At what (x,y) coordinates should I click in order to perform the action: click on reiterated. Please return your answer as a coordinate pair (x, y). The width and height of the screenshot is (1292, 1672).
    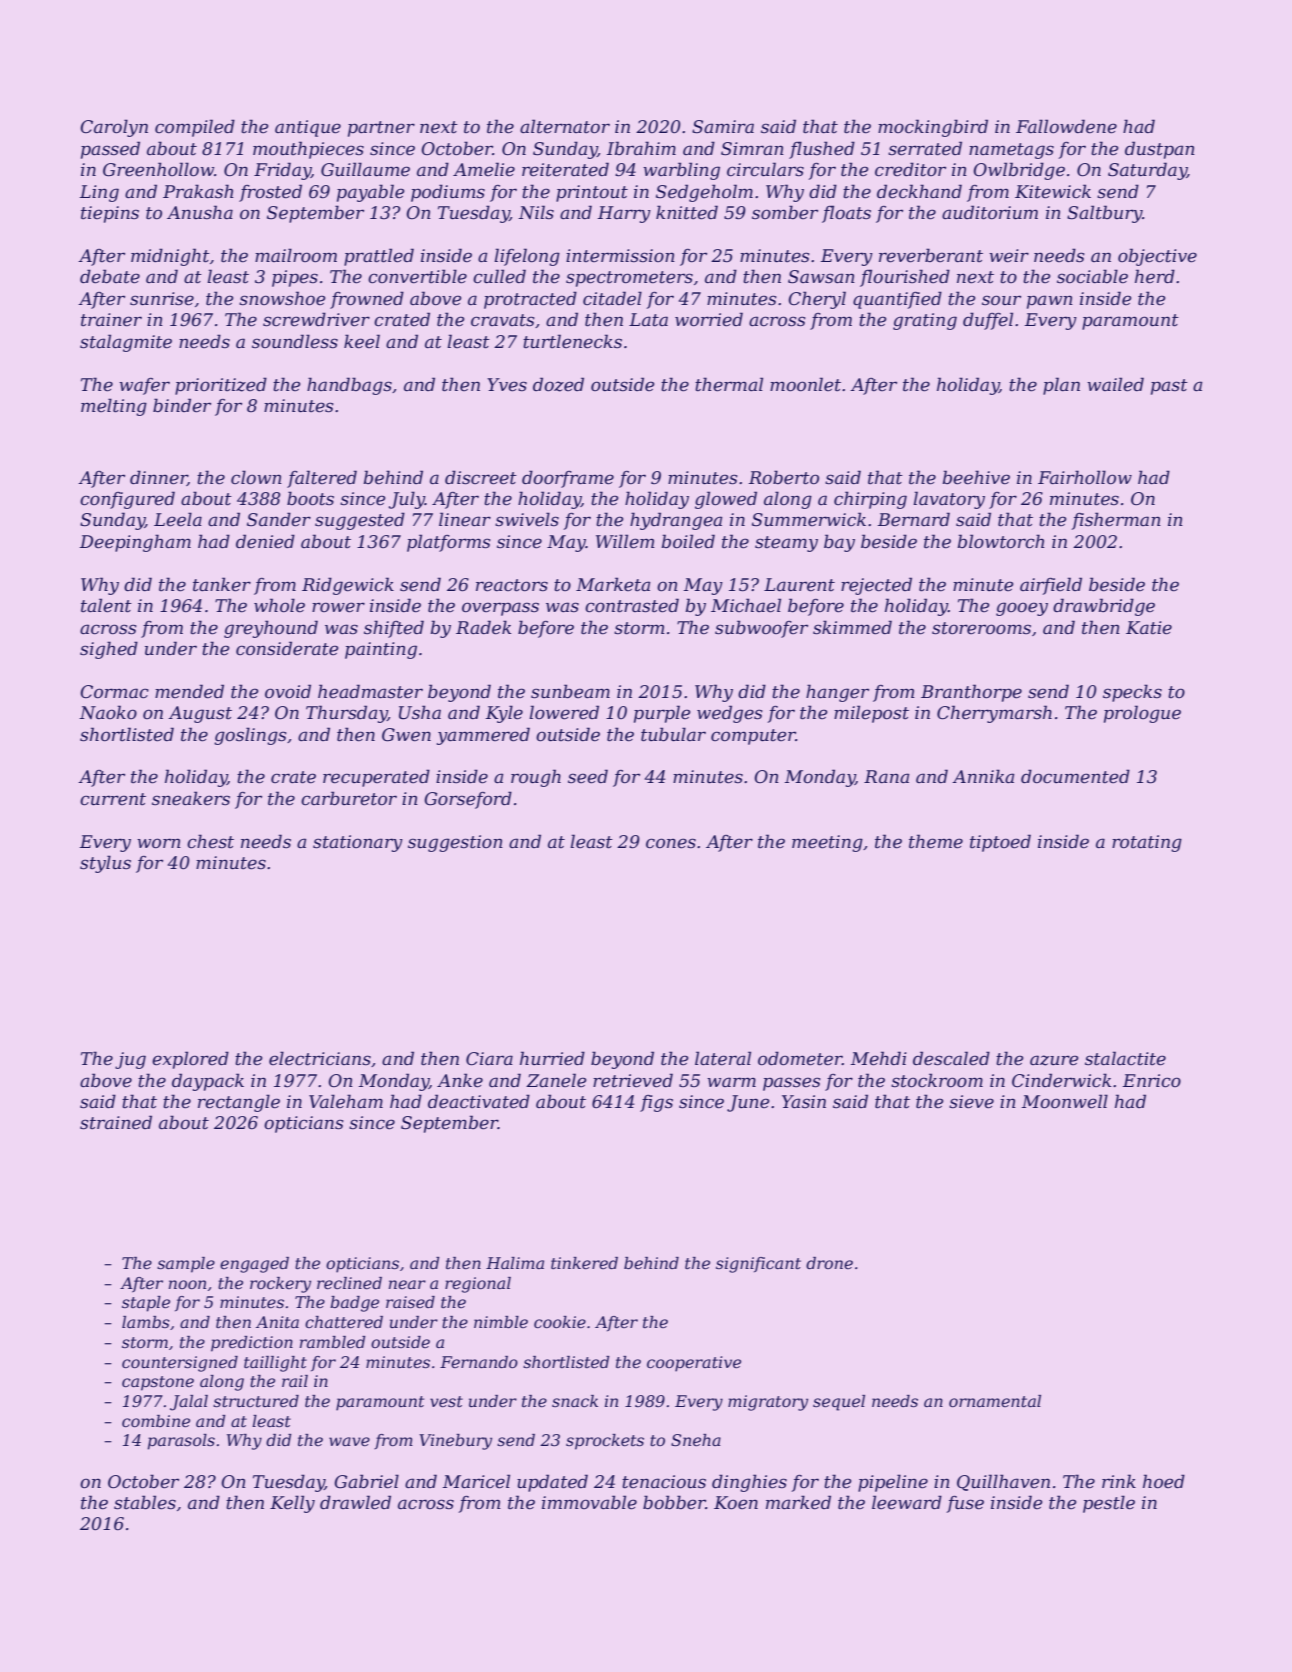
    Looking at the image, I should click on (565, 169).
